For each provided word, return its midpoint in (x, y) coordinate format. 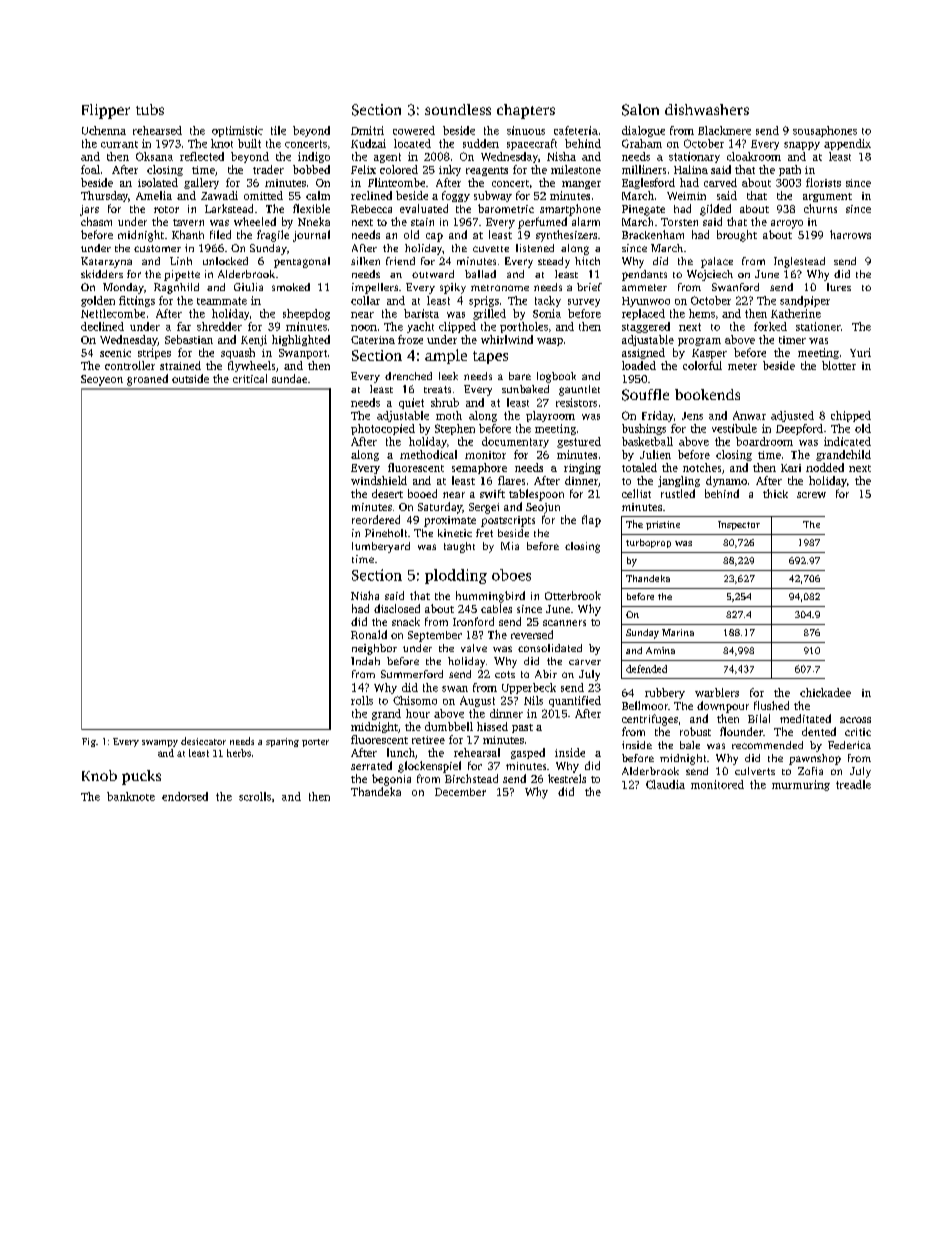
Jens (692, 416)
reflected (202, 156)
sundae (289, 378)
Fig (89, 742)
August (477, 701)
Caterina (373, 340)
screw (811, 495)
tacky (548, 301)
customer (157, 248)
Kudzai (368, 143)
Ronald (369, 634)
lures (839, 287)
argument (827, 197)
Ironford (473, 621)
